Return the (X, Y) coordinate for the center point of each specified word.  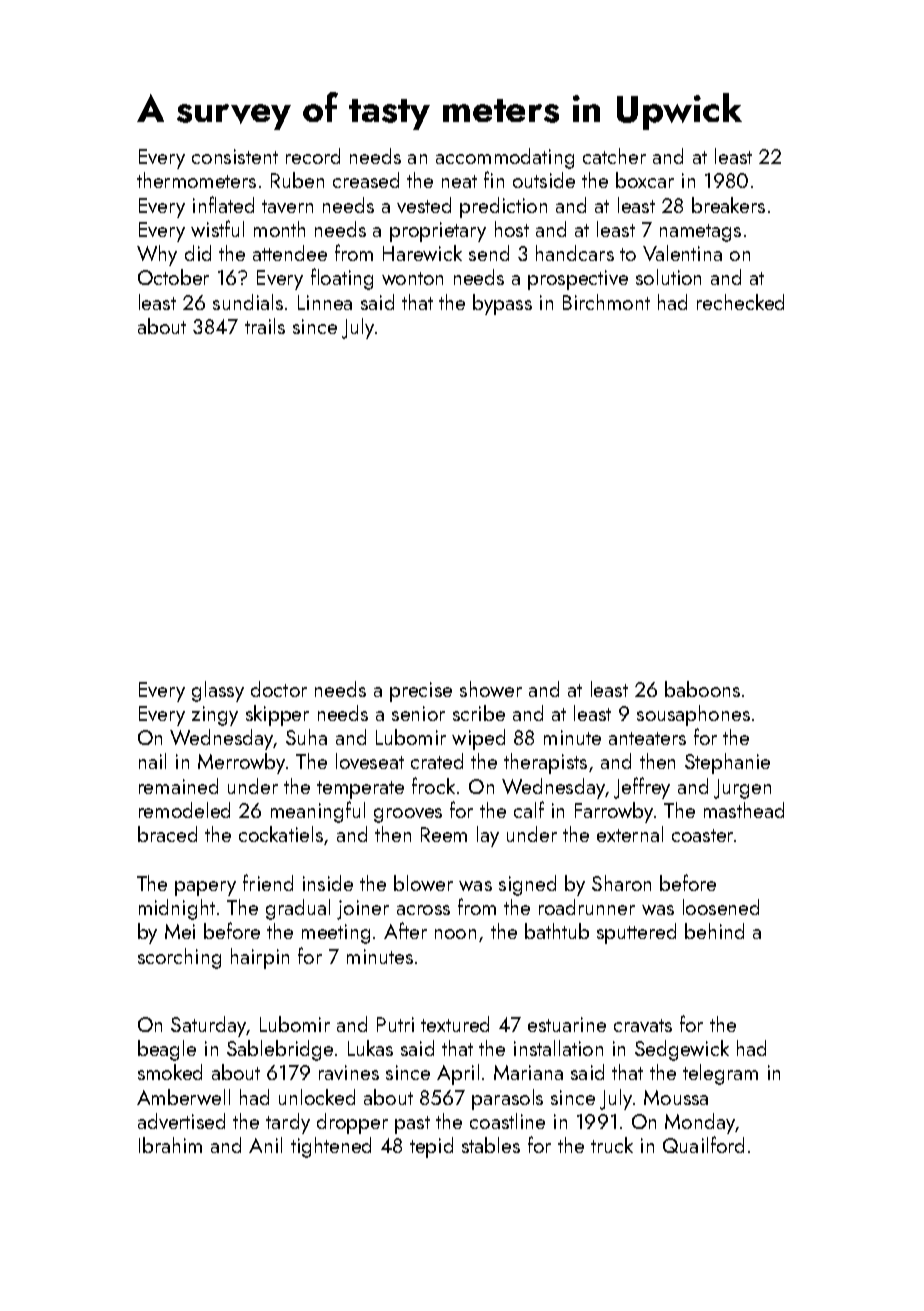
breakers (728, 205)
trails (265, 326)
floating (342, 279)
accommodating (505, 158)
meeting (336, 934)
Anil (265, 1145)
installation (558, 1048)
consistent (235, 156)
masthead (744, 810)
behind (714, 931)
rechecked (740, 302)
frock (433, 785)
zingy (215, 716)
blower (423, 883)
